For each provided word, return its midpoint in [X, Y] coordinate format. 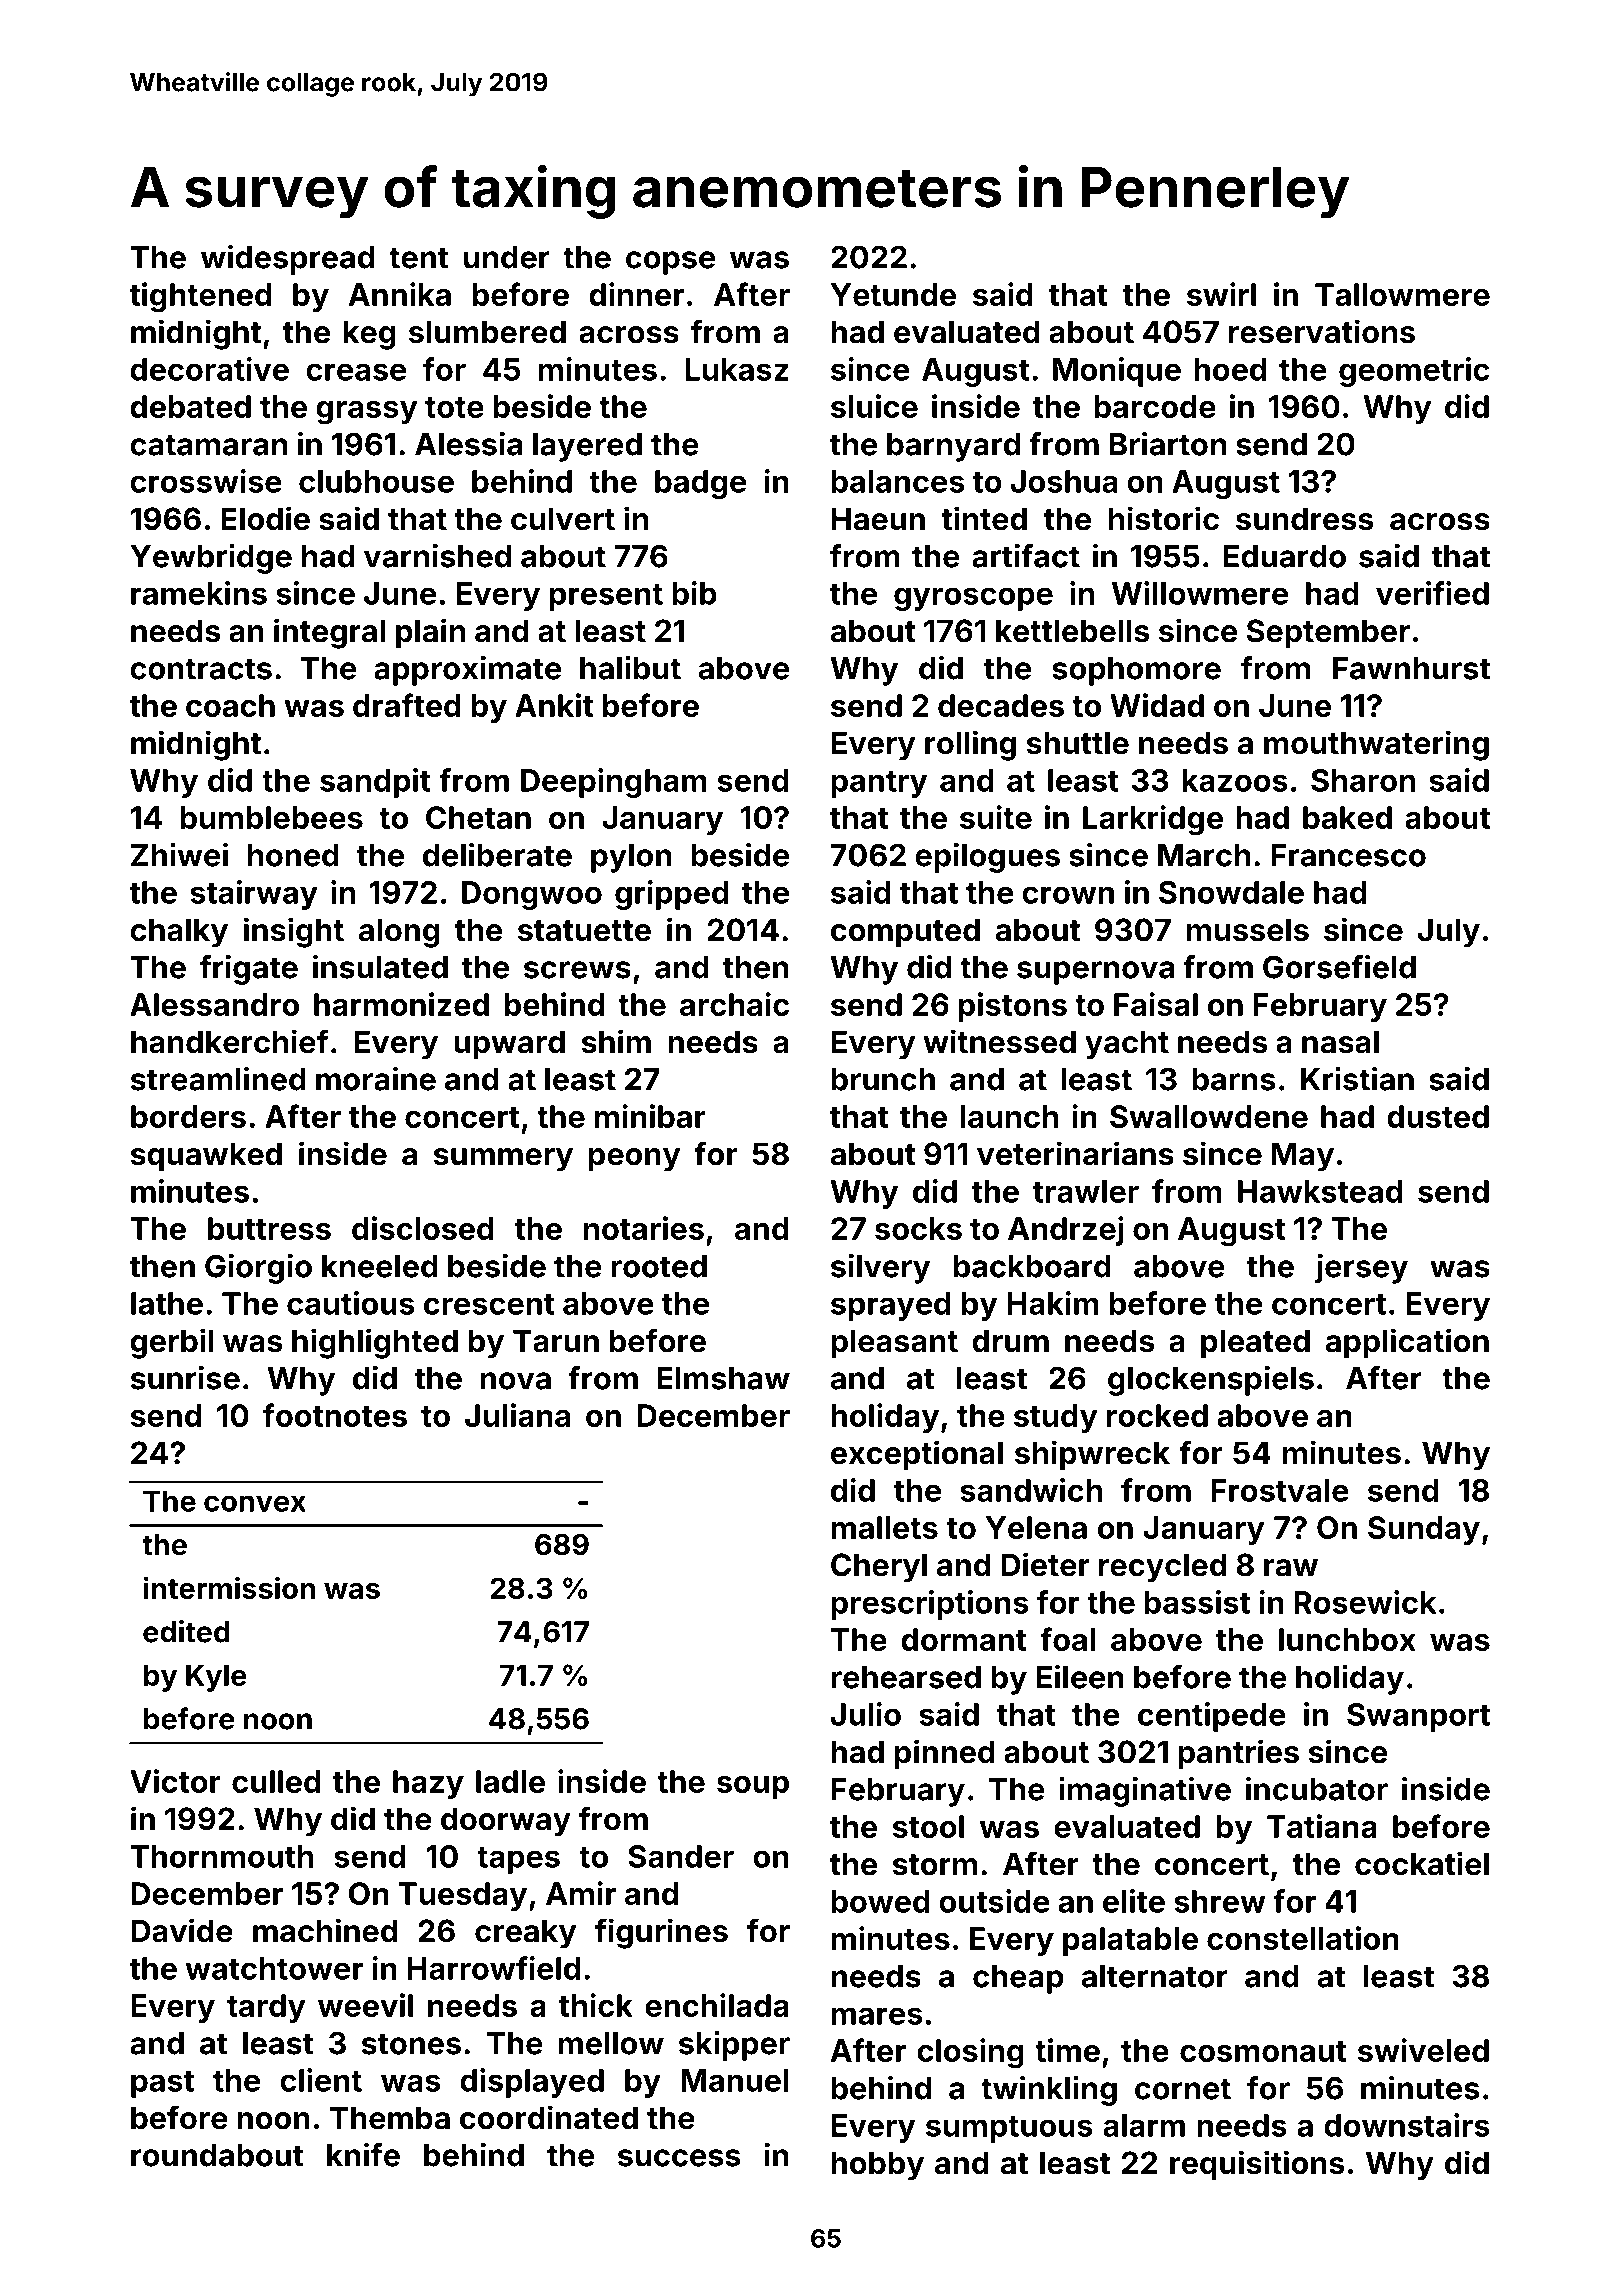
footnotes [335, 1415]
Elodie [265, 518]
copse [670, 263]
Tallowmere [1402, 294]
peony [634, 1160]
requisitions [1257, 2165]
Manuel [735, 2080]
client [321, 2080]
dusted [1438, 1116]
